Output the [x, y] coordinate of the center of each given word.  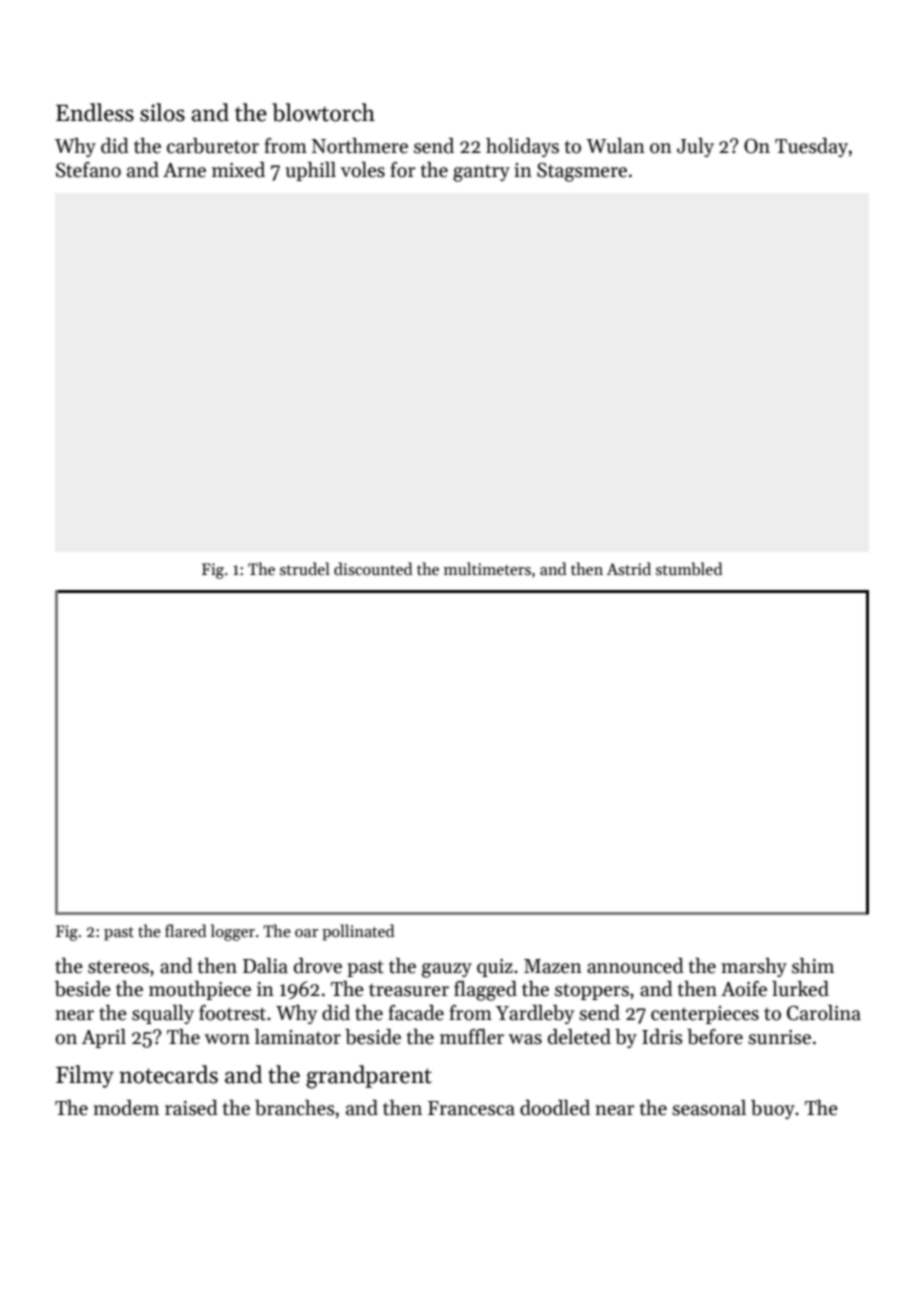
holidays [522, 147]
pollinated [358, 932]
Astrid [629, 569]
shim [813, 966]
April [103, 1038]
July [695, 147]
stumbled [689, 569]
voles [363, 170]
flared [185, 930]
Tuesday [811, 147]
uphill [310, 171]
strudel [305, 568]
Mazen [553, 966]
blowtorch [323, 112]
